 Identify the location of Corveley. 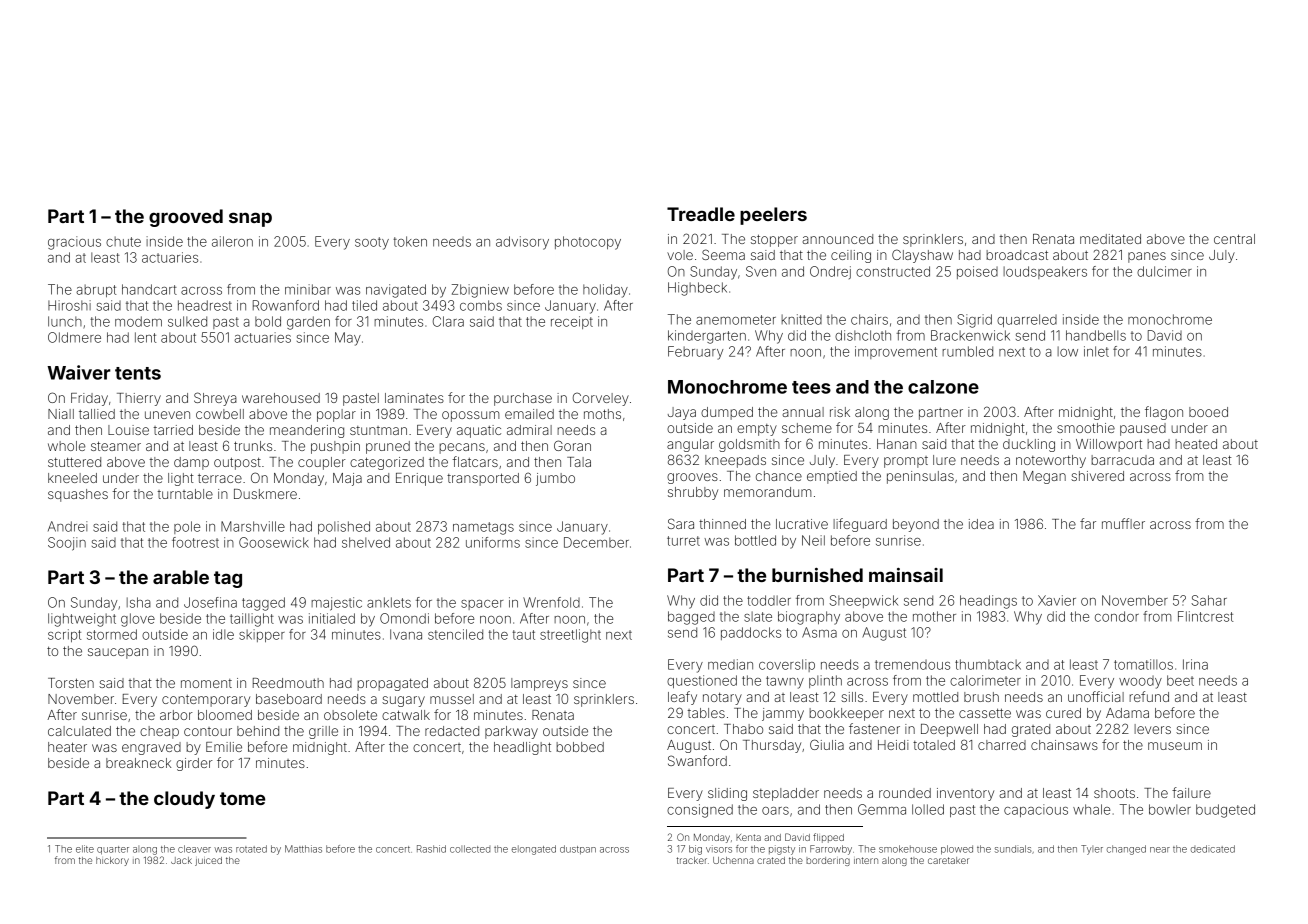
(601, 399).
